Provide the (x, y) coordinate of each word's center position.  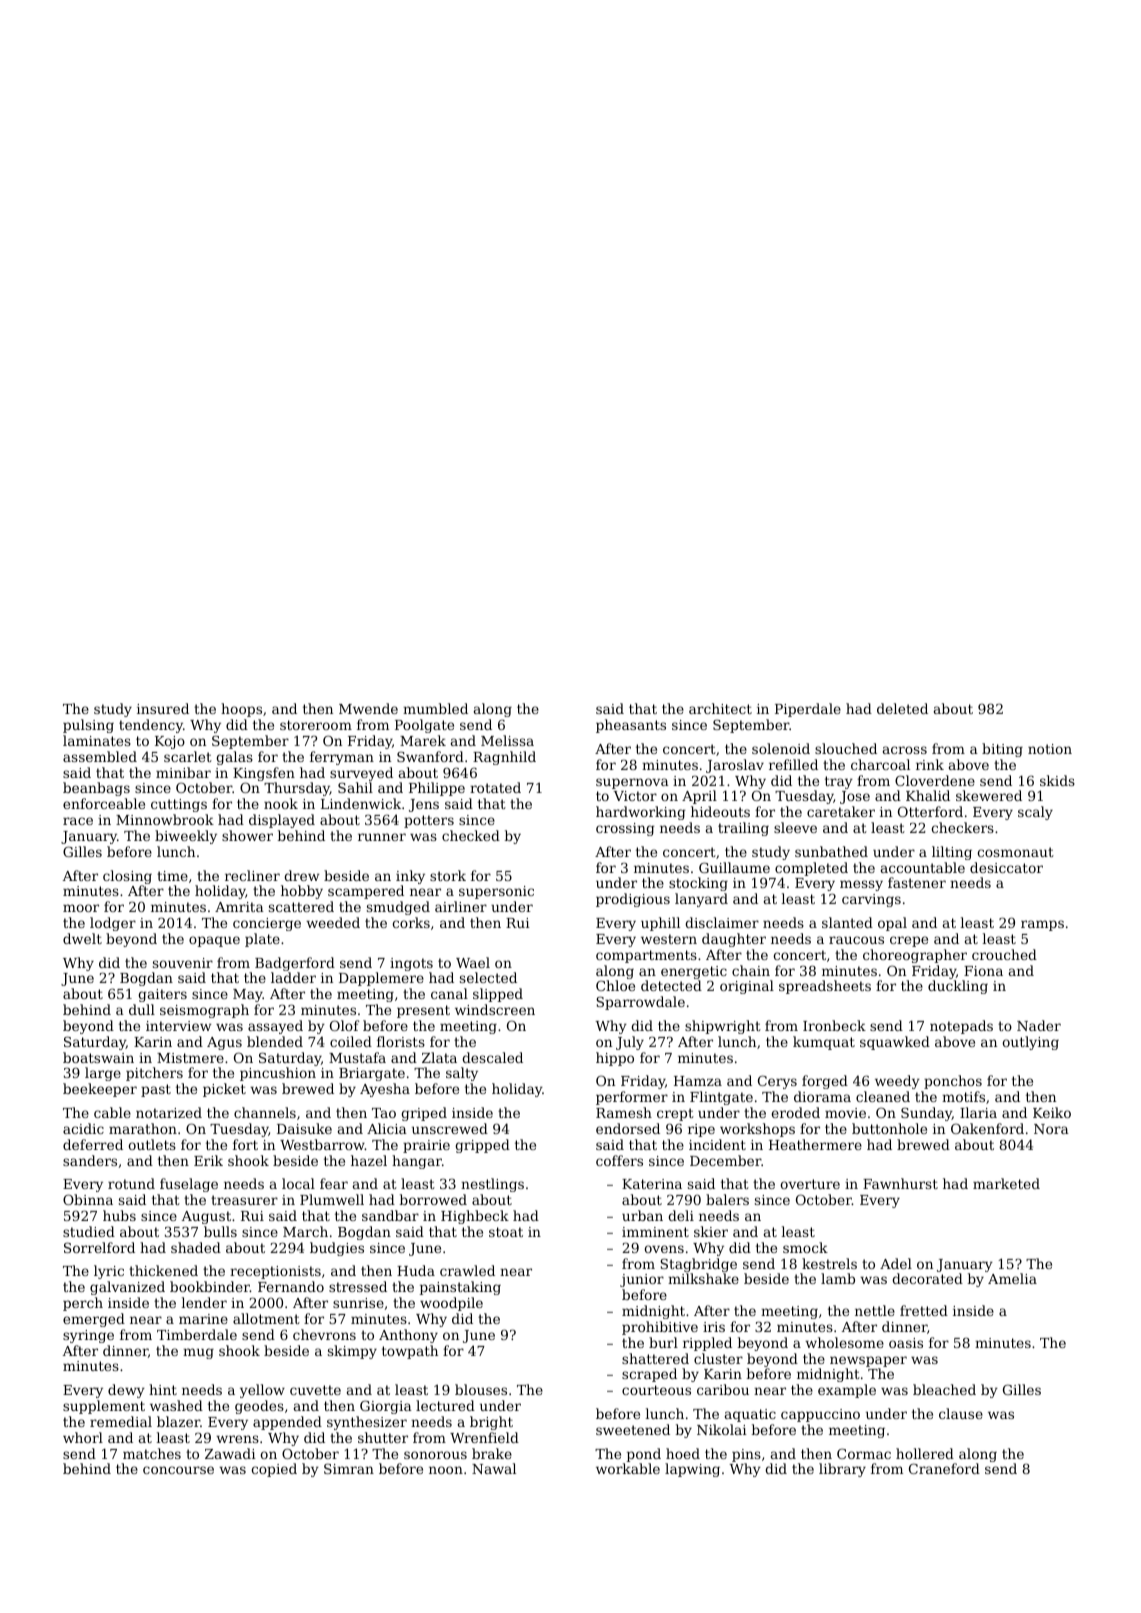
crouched (1004, 954)
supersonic (496, 892)
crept (675, 1114)
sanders (90, 1160)
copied (274, 1470)
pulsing (88, 726)
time (172, 876)
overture (810, 1184)
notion (1050, 749)
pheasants (631, 726)
